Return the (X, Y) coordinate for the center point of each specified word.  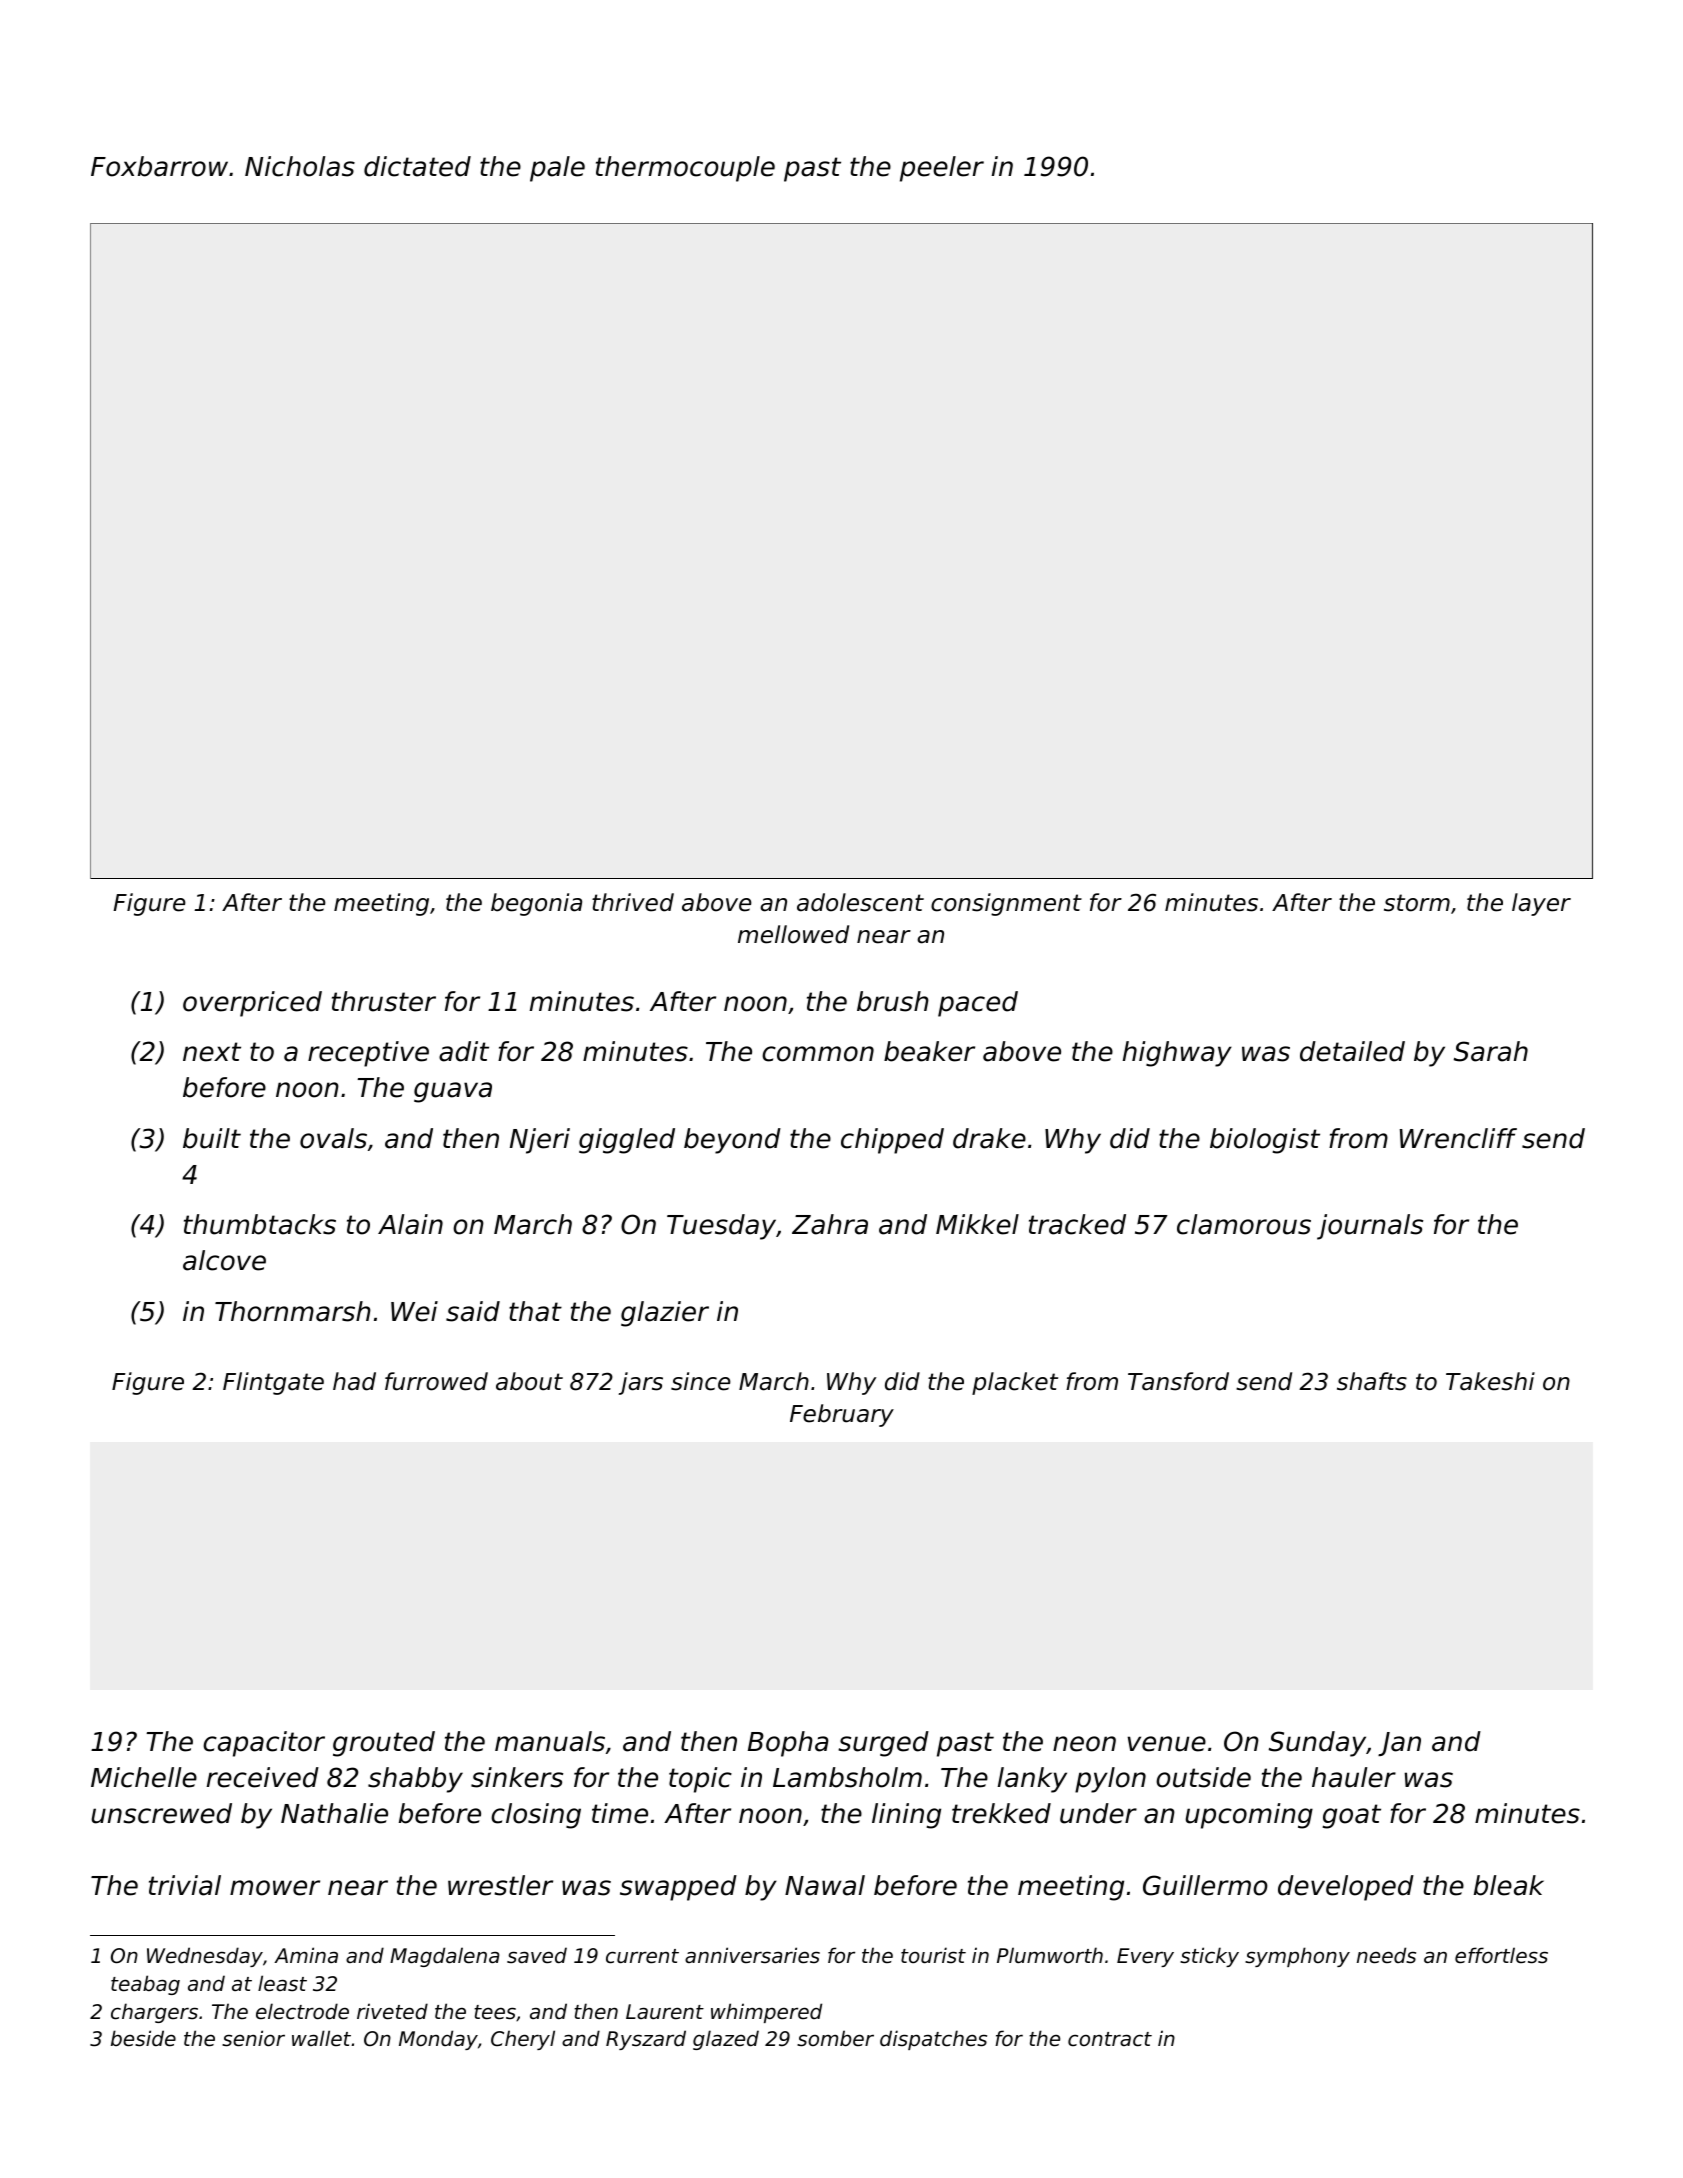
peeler (942, 169)
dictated (417, 166)
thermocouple (685, 169)
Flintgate (273, 1383)
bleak (1509, 1885)
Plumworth (1050, 1955)
